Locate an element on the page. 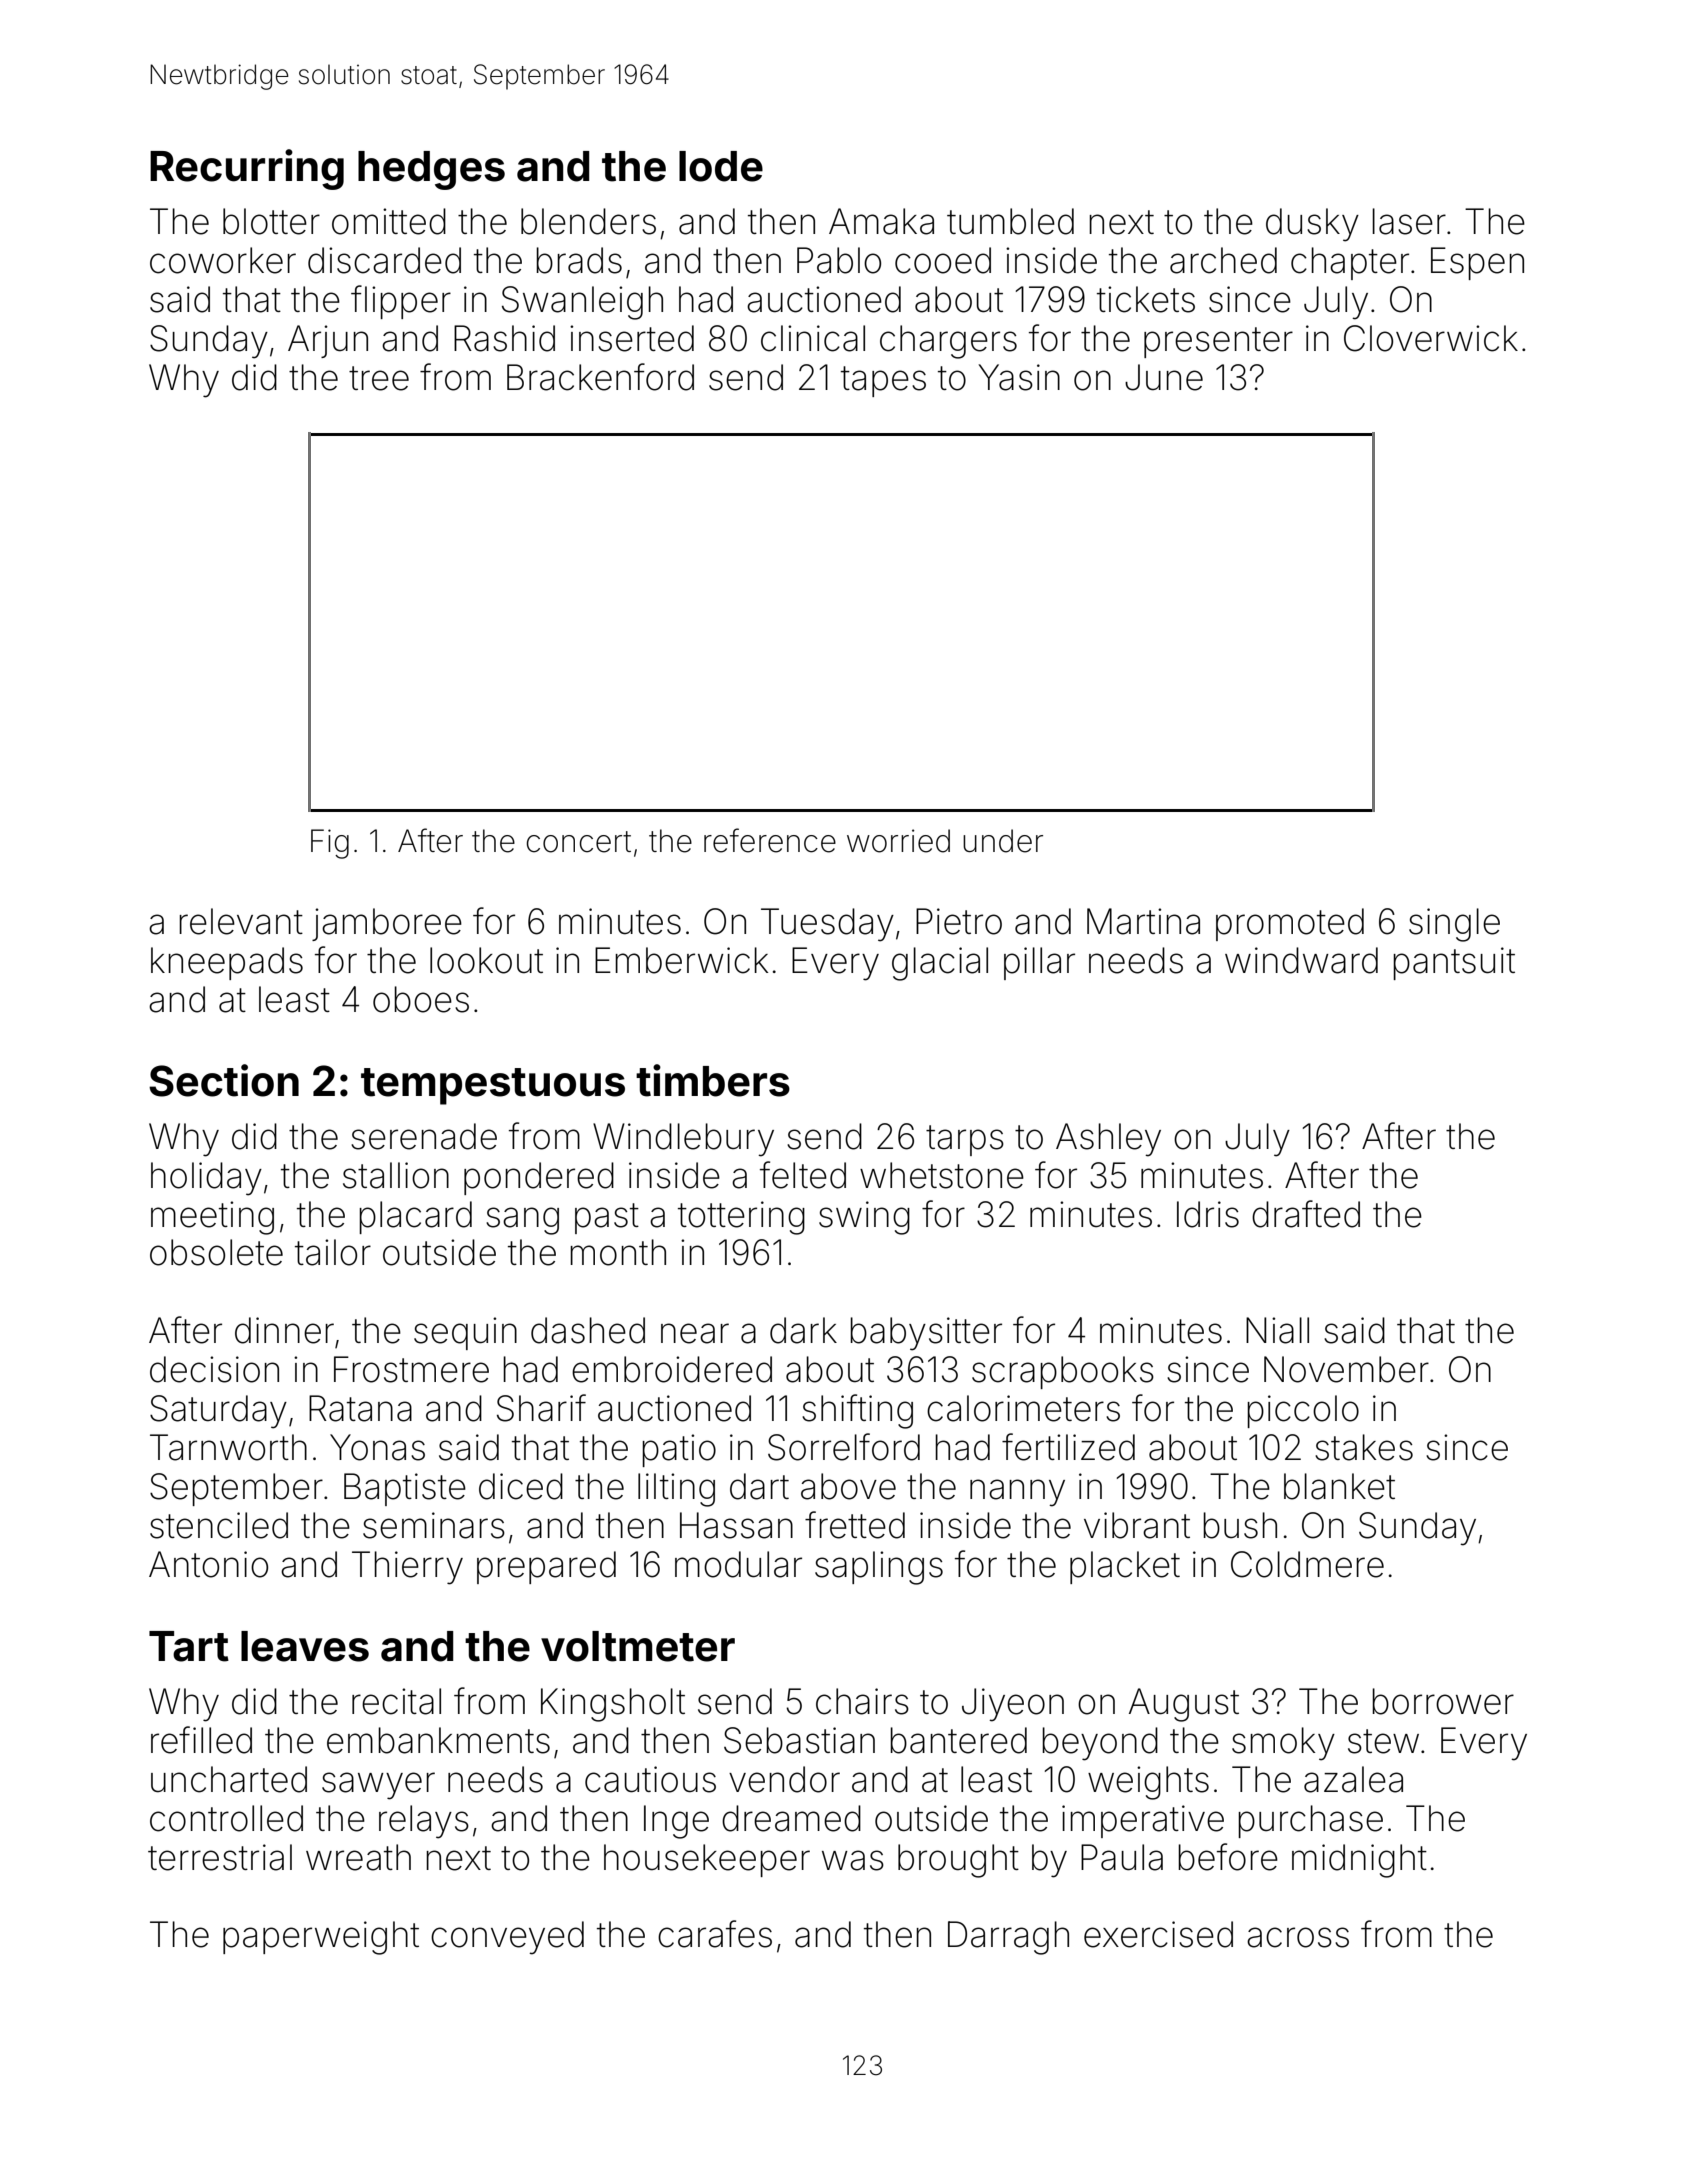 This page has width=1683, height=2178. above is located at coordinates (848, 1486).
